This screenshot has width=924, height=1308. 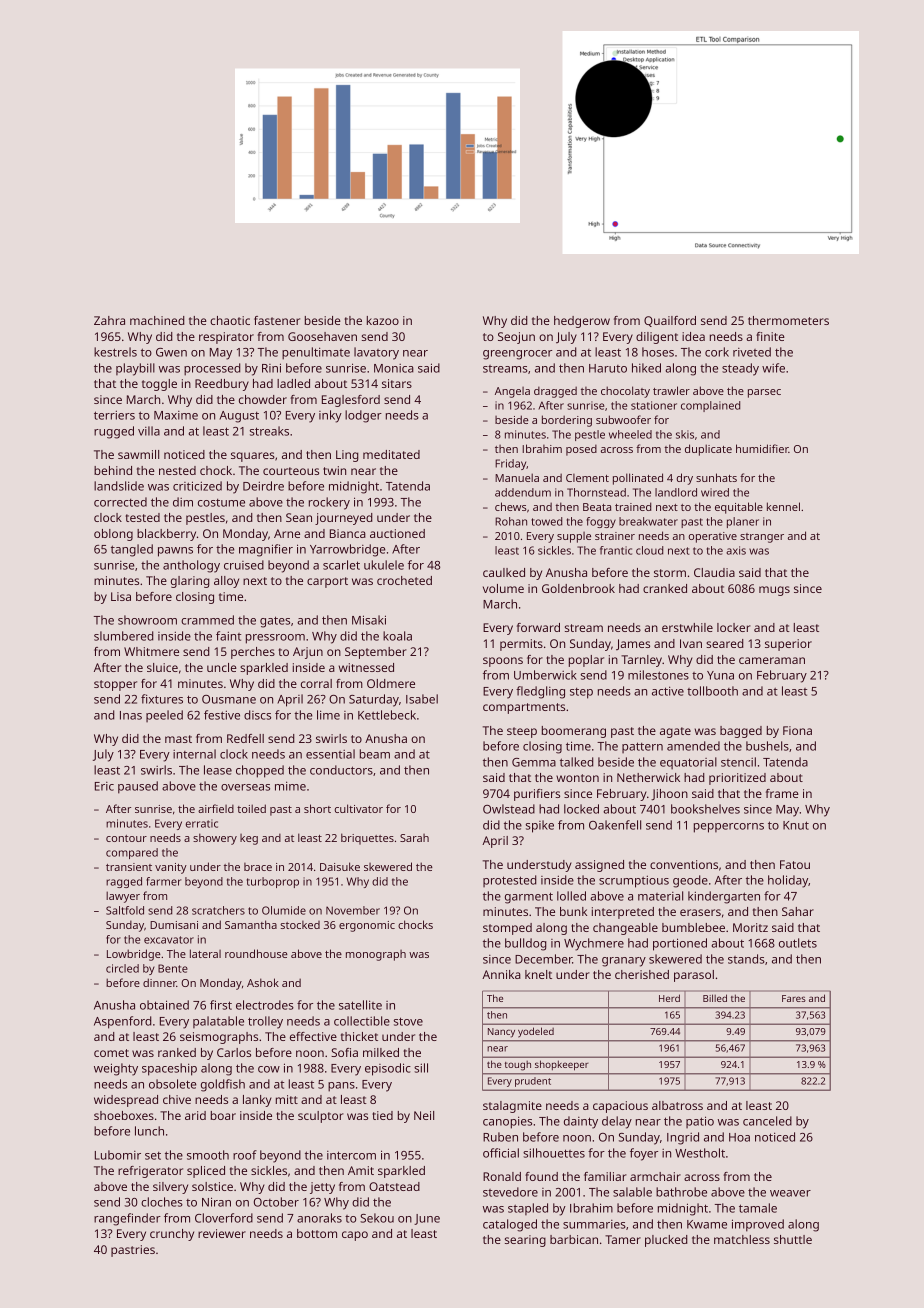 What do you see at coordinates (383, 320) in the screenshot?
I see `kazoo` at bounding box center [383, 320].
